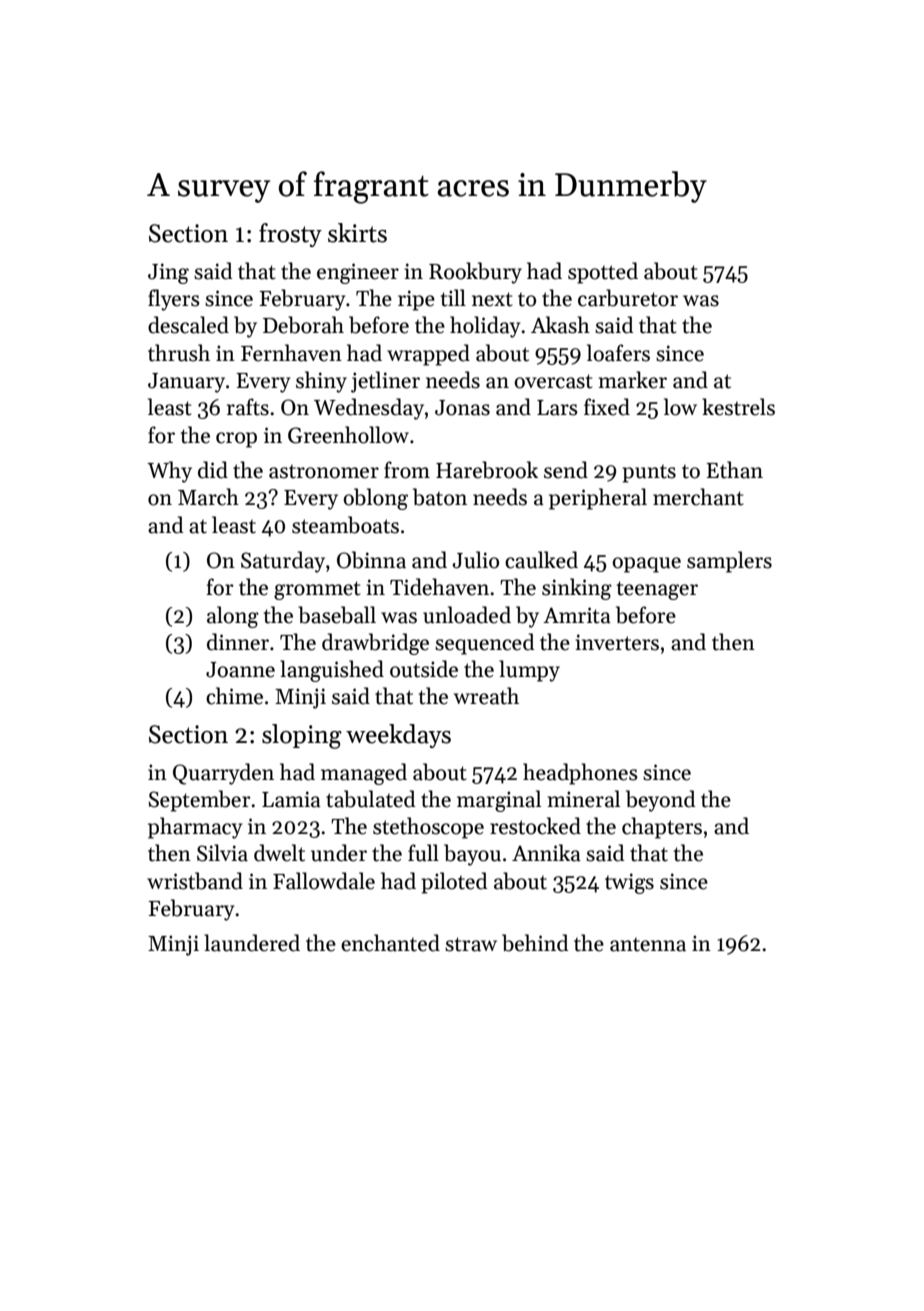 This screenshot has height=1311, width=924. I want to click on unloaded, so click(467, 615).
